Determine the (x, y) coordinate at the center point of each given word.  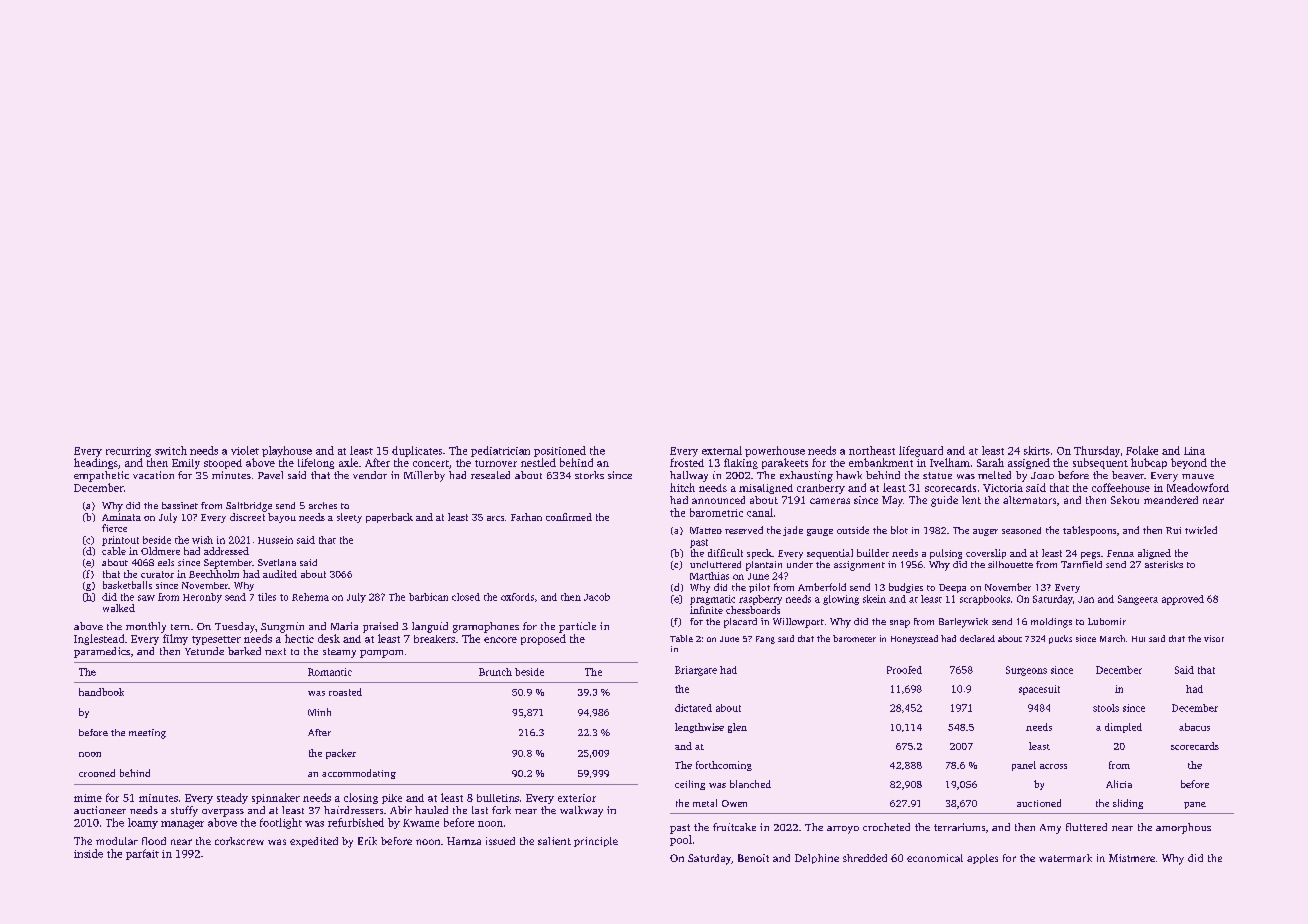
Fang (765, 640)
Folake (1142, 450)
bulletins (498, 798)
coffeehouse (1121, 487)
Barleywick (963, 623)
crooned (97, 773)
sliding (1128, 804)
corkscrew (239, 841)
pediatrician (500, 451)
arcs (495, 518)
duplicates (417, 451)
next (275, 651)
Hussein (275, 540)
